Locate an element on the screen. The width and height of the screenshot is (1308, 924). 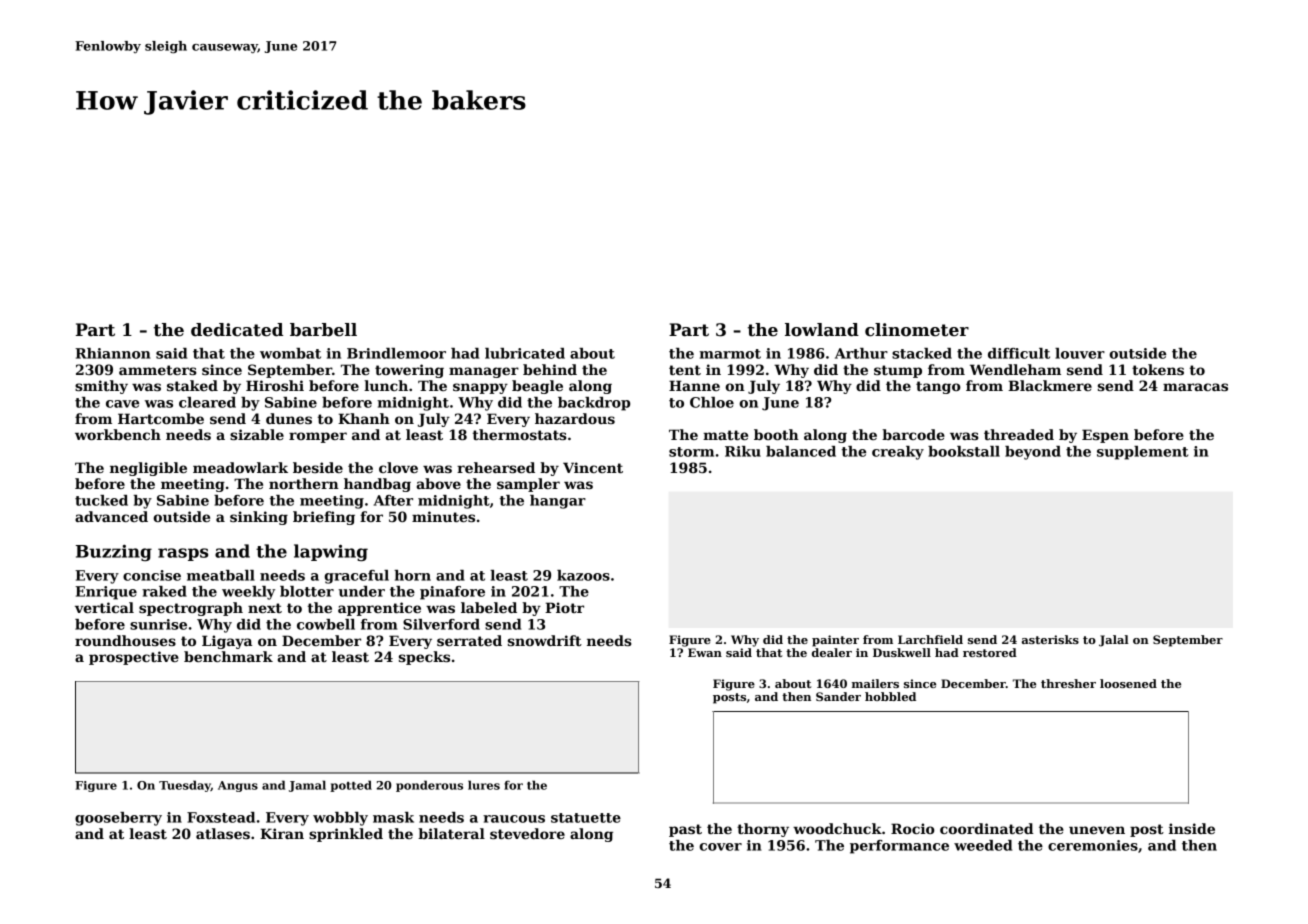
dedicated is located at coordinates (237, 330).
